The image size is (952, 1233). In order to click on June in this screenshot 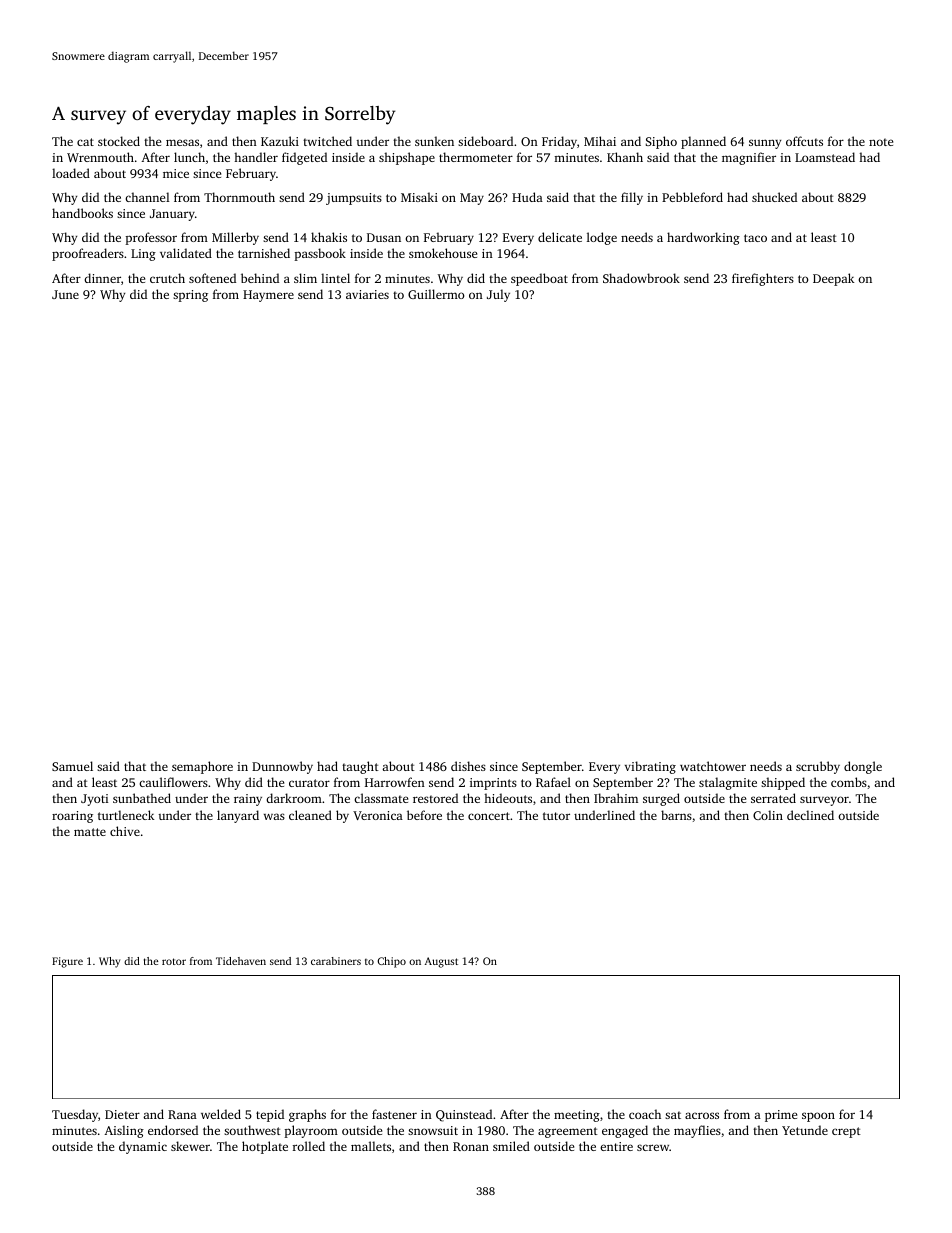, I will do `click(65, 294)`.
